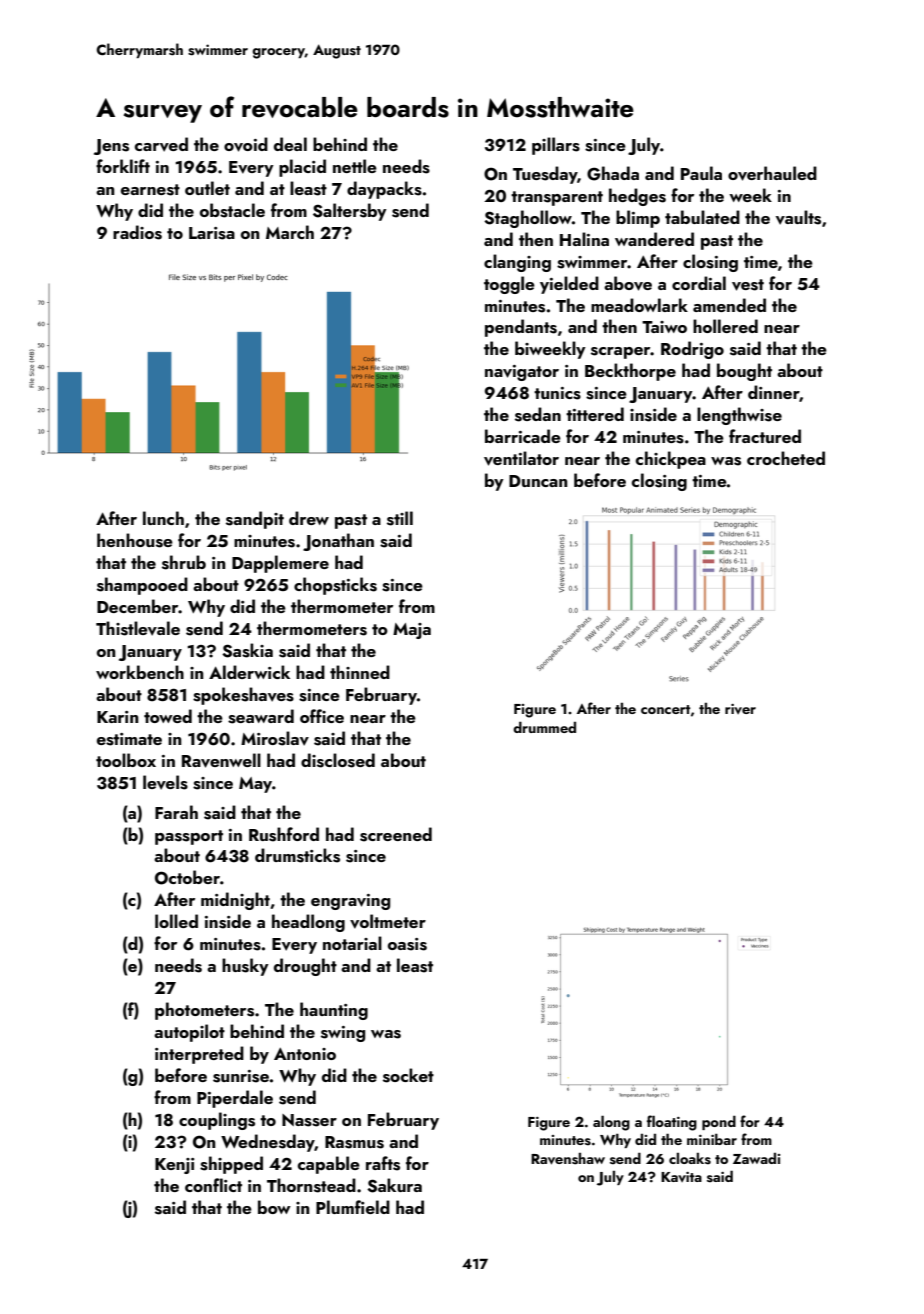 The height and width of the document is (1314, 924). What do you see at coordinates (255, 520) in the document?
I see `sandpit` at bounding box center [255, 520].
